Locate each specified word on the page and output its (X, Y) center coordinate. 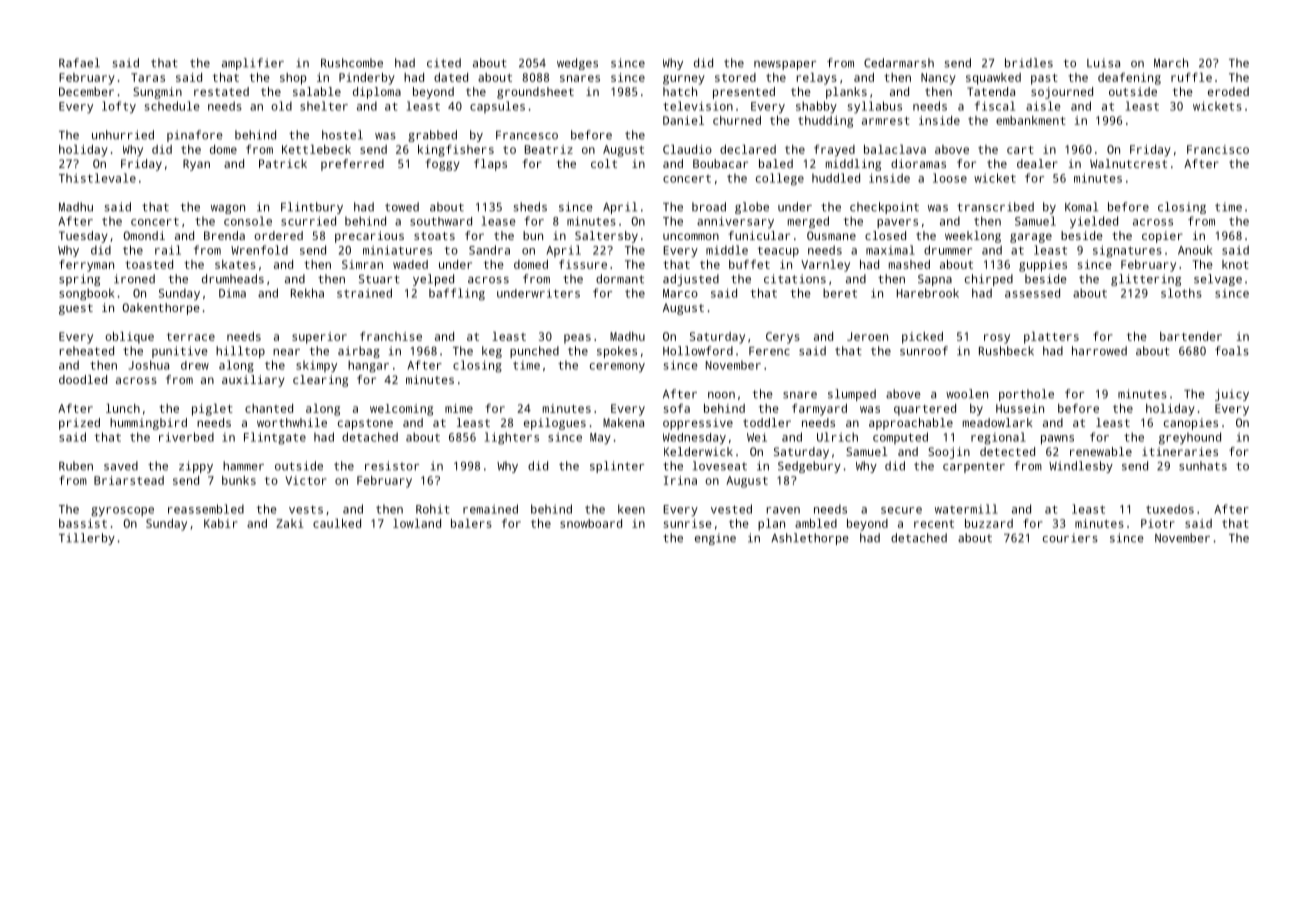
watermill (966, 509)
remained (490, 509)
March (1171, 63)
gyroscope (122, 512)
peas (577, 339)
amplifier (253, 64)
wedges (577, 64)
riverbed (186, 437)
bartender (1191, 336)
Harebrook (928, 293)
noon (721, 395)
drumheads (233, 279)
